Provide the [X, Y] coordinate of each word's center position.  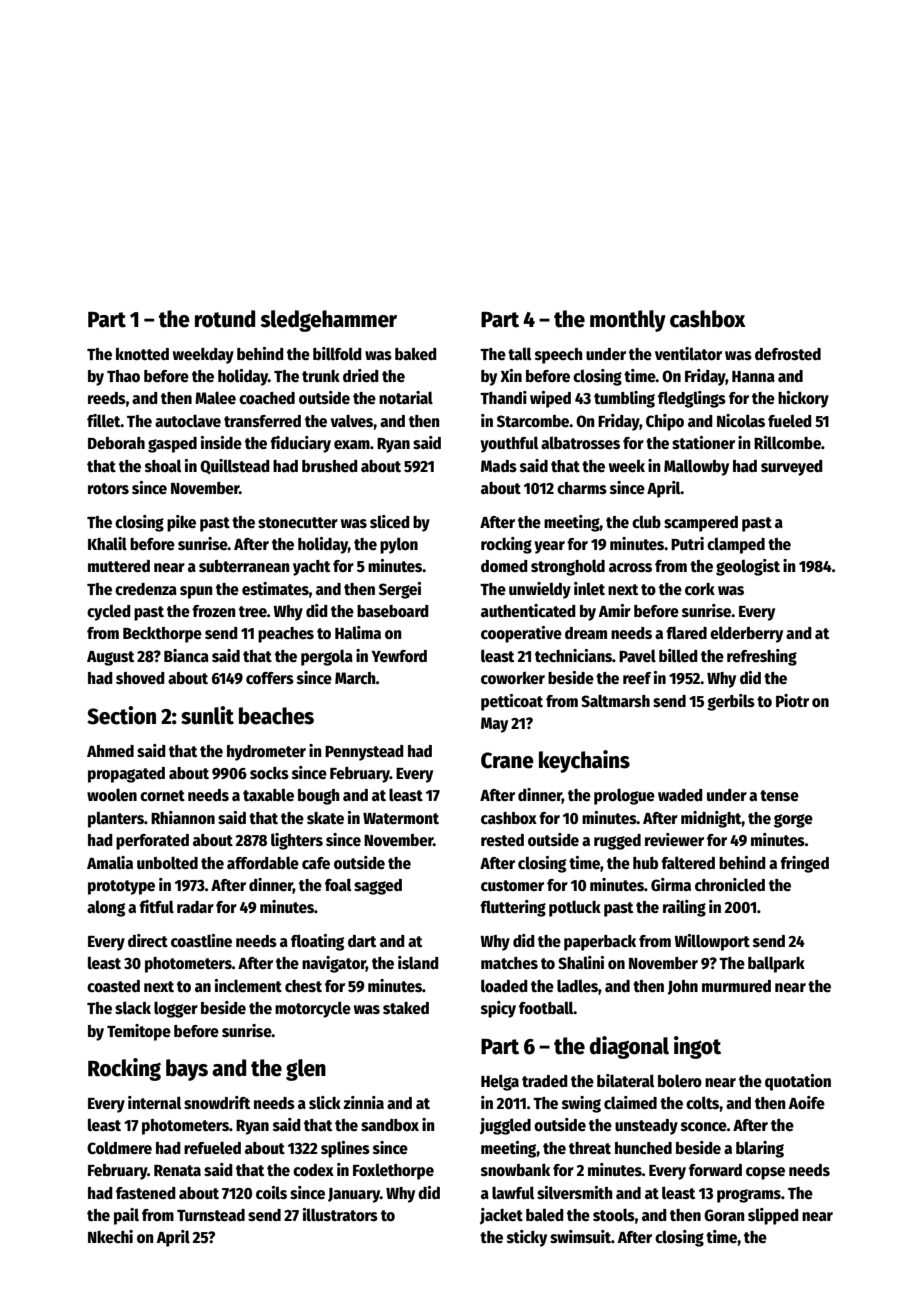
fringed [804, 864]
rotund [225, 319]
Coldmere [119, 1148]
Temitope [139, 1032]
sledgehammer [328, 321]
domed [504, 566]
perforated [152, 842]
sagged [378, 887]
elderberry [746, 634]
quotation [798, 1082]
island [418, 962]
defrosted [788, 354]
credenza [146, 589]
